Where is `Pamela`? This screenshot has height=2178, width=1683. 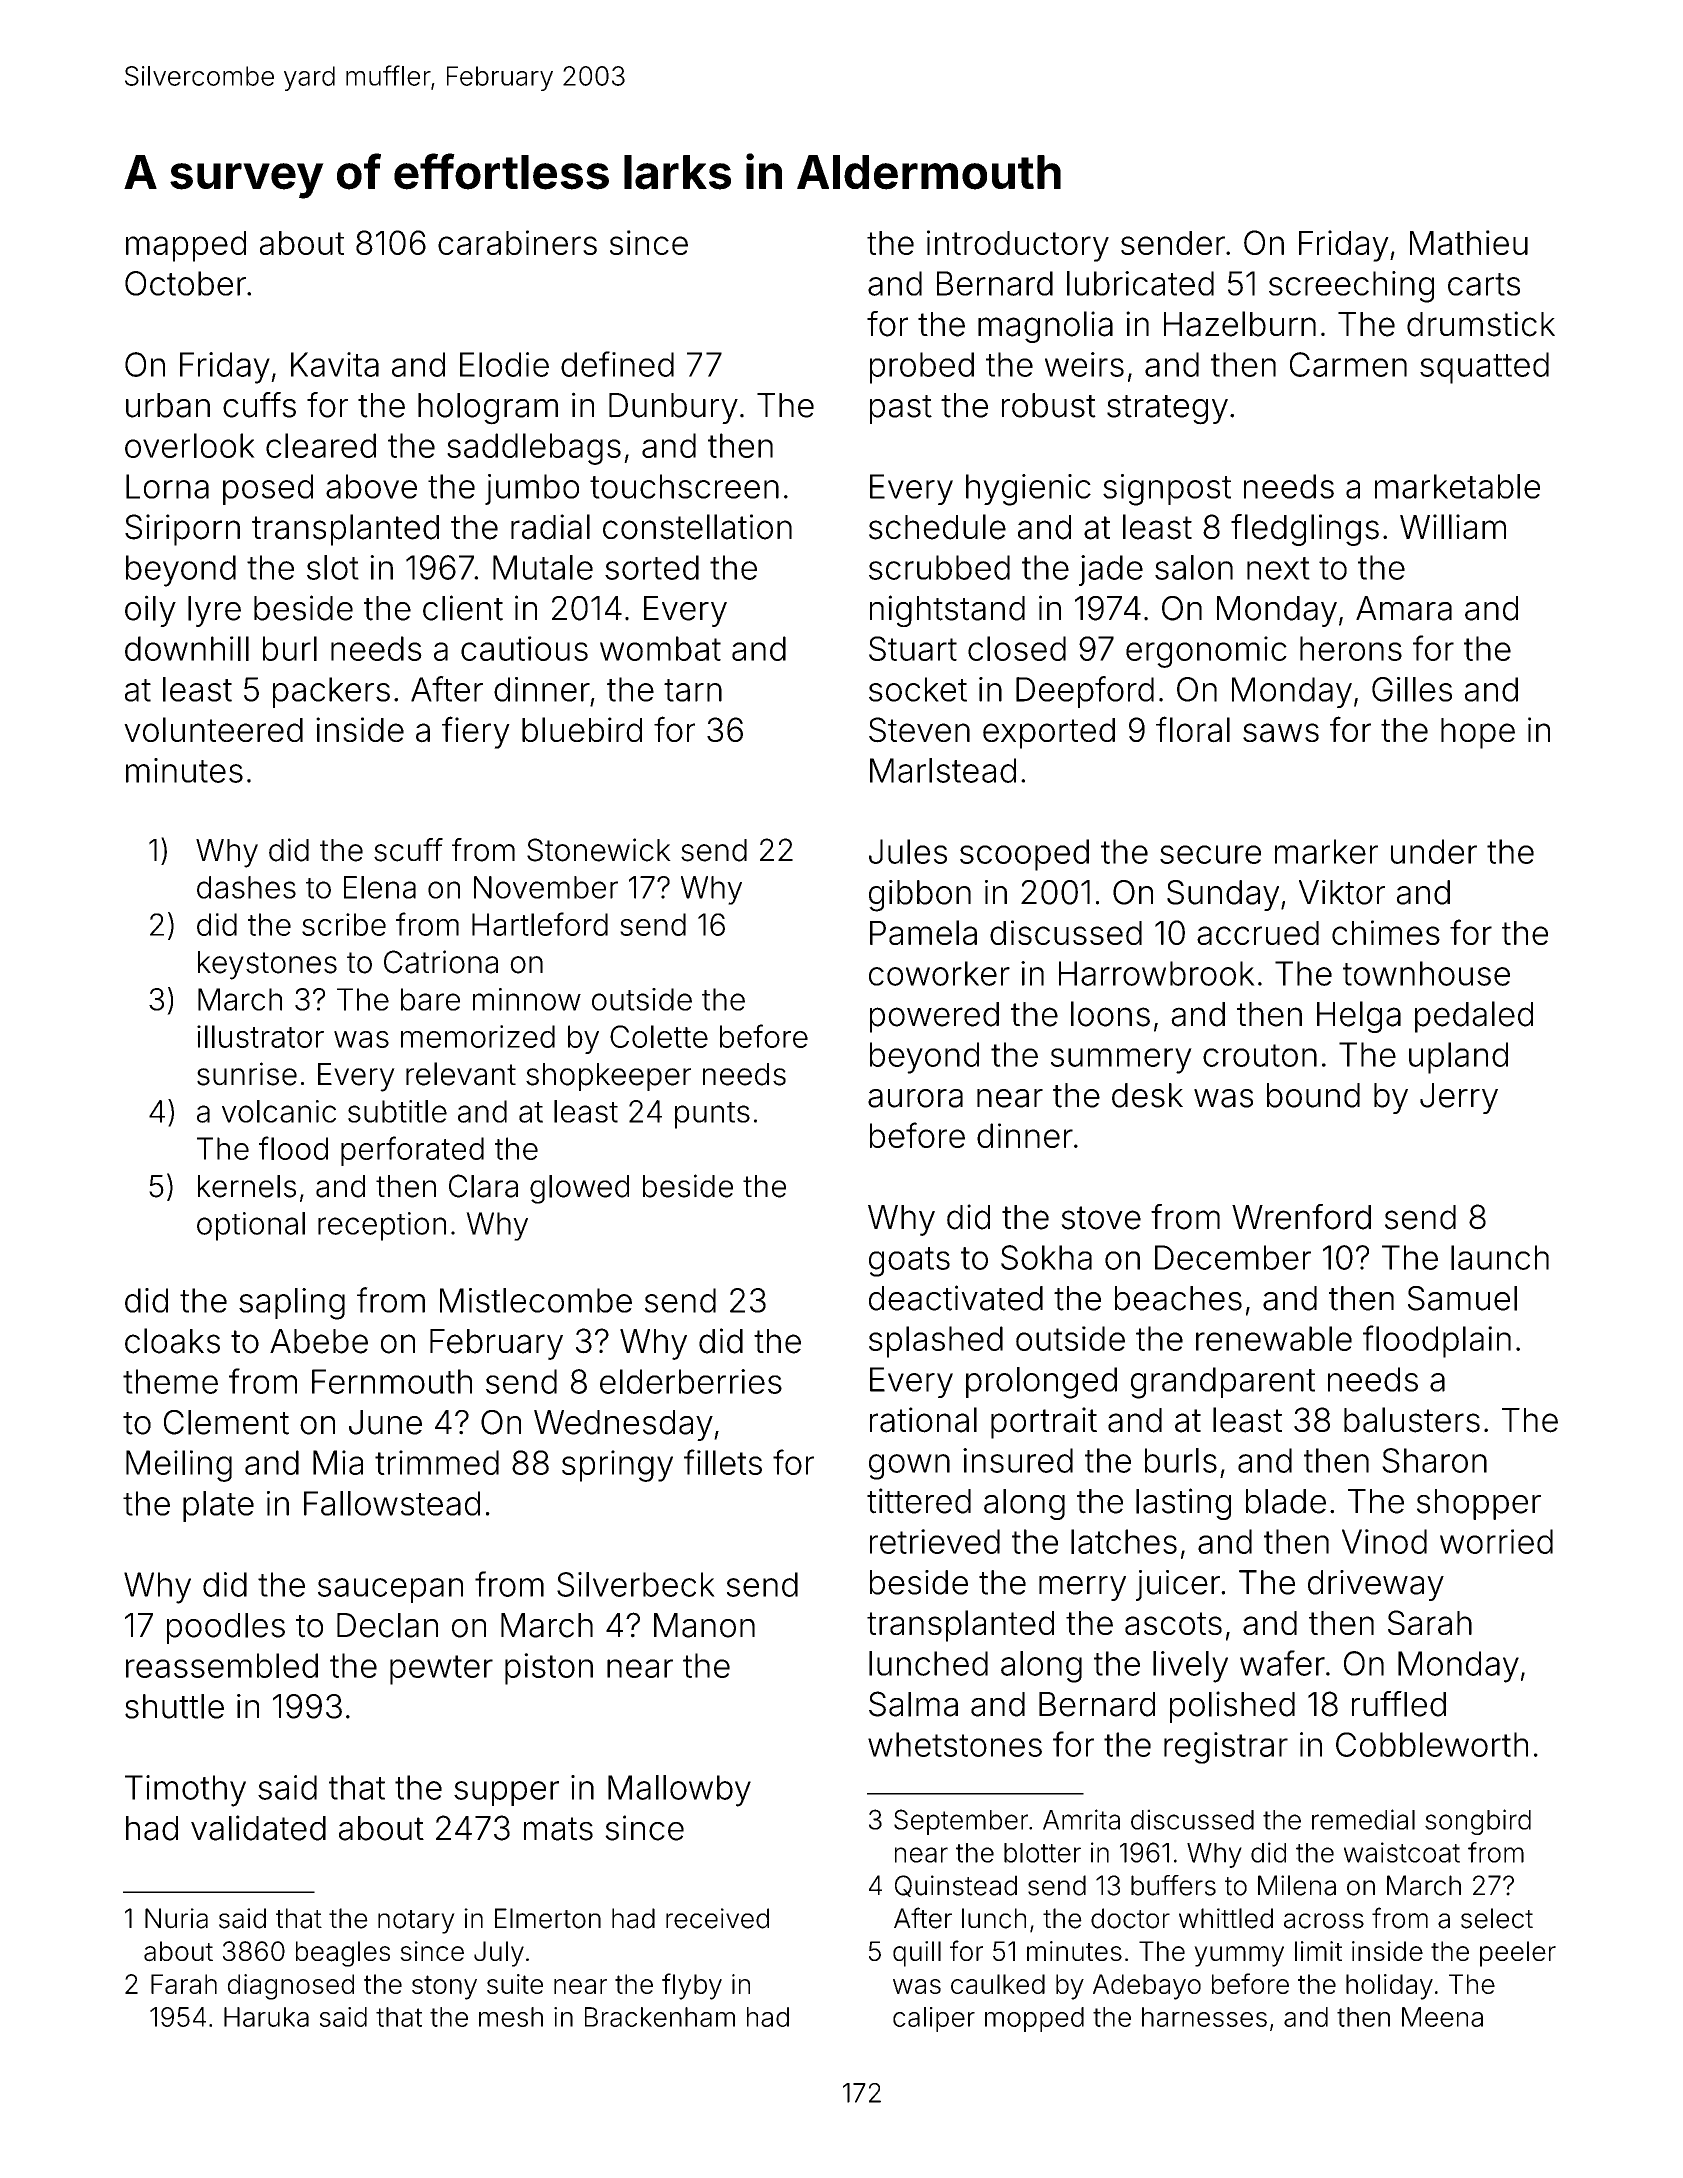 Pamela is located at coordinates (923, 932).
